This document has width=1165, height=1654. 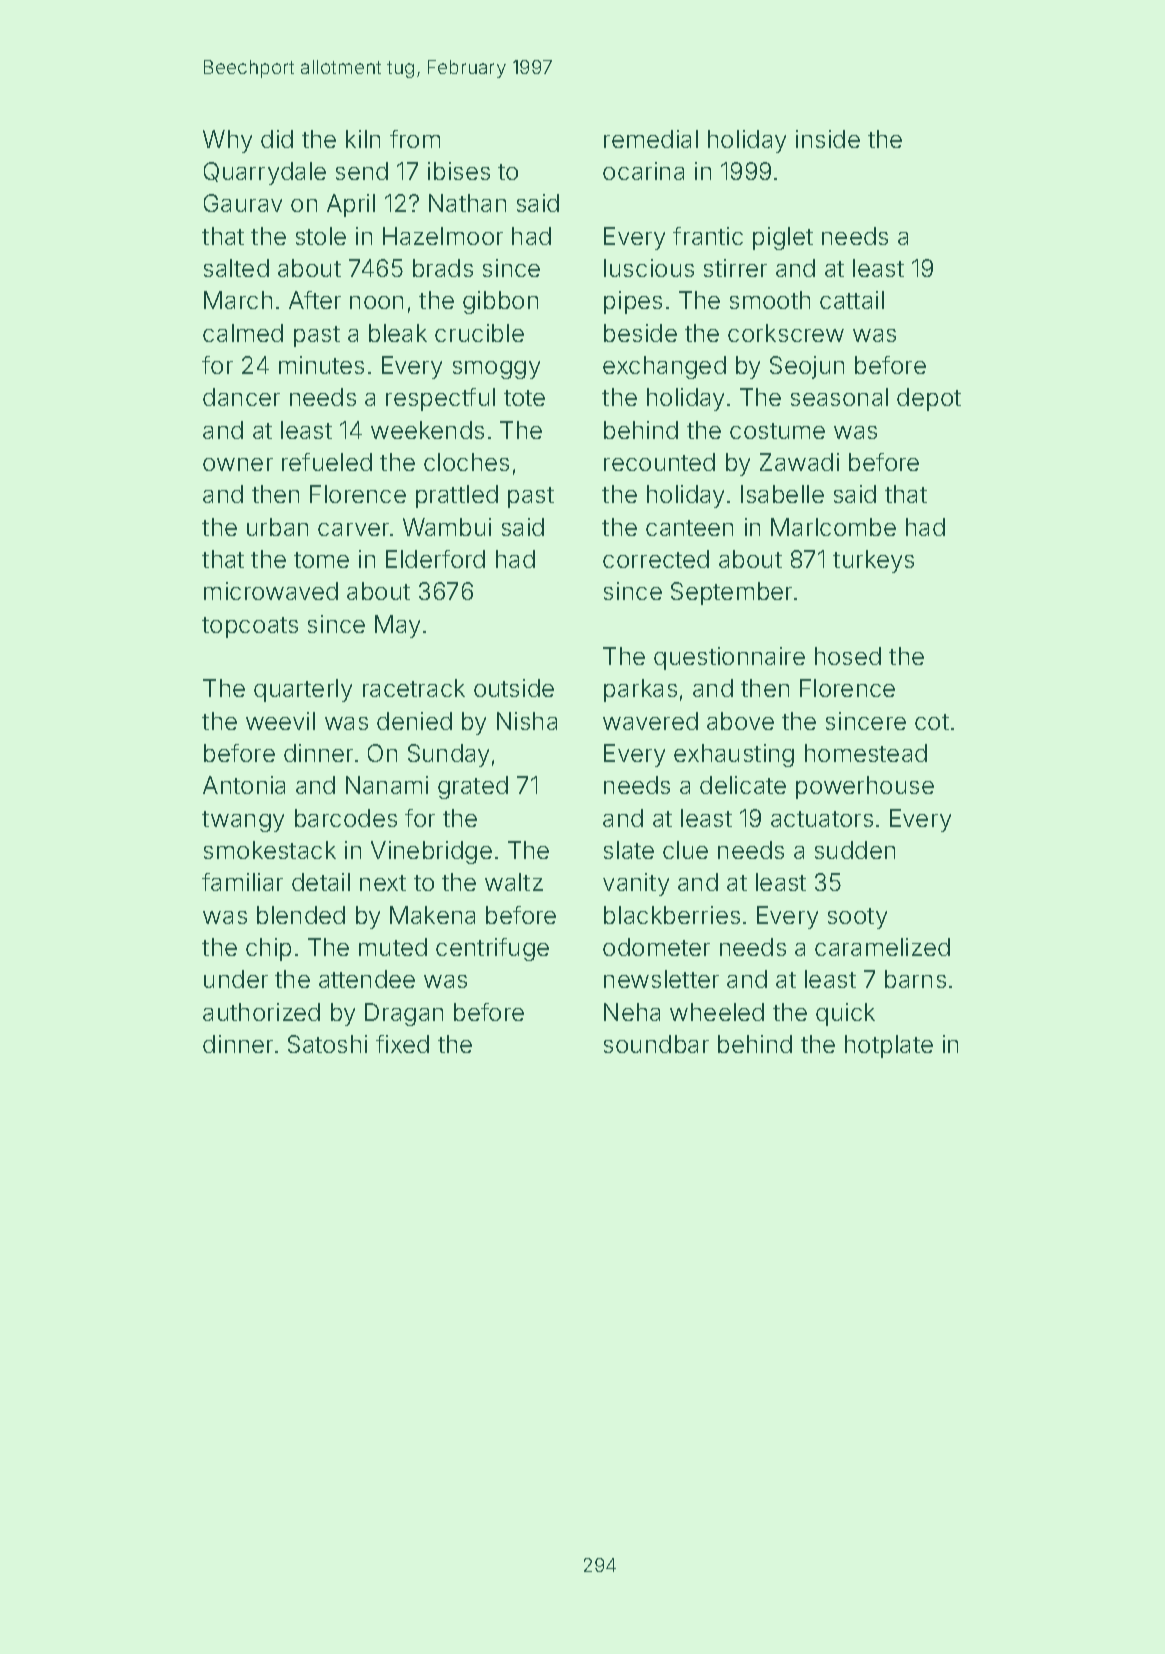 What do you see at coordinates (873, 561) in the document?
I see `turkeys` at bounding box center [873, 561].
